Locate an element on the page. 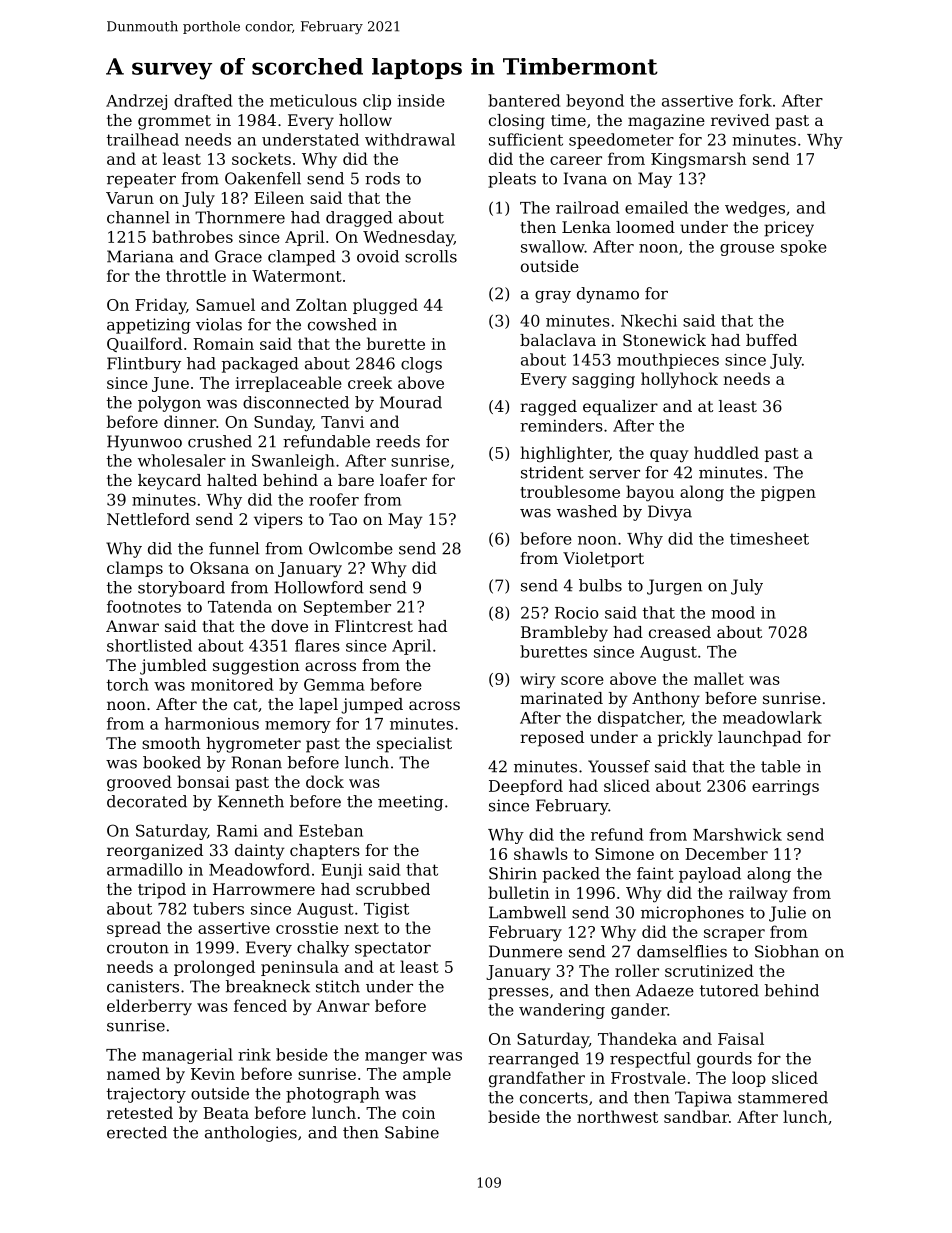 This document has height=1233, width=952. fork is located at coordinates (755, 100).
